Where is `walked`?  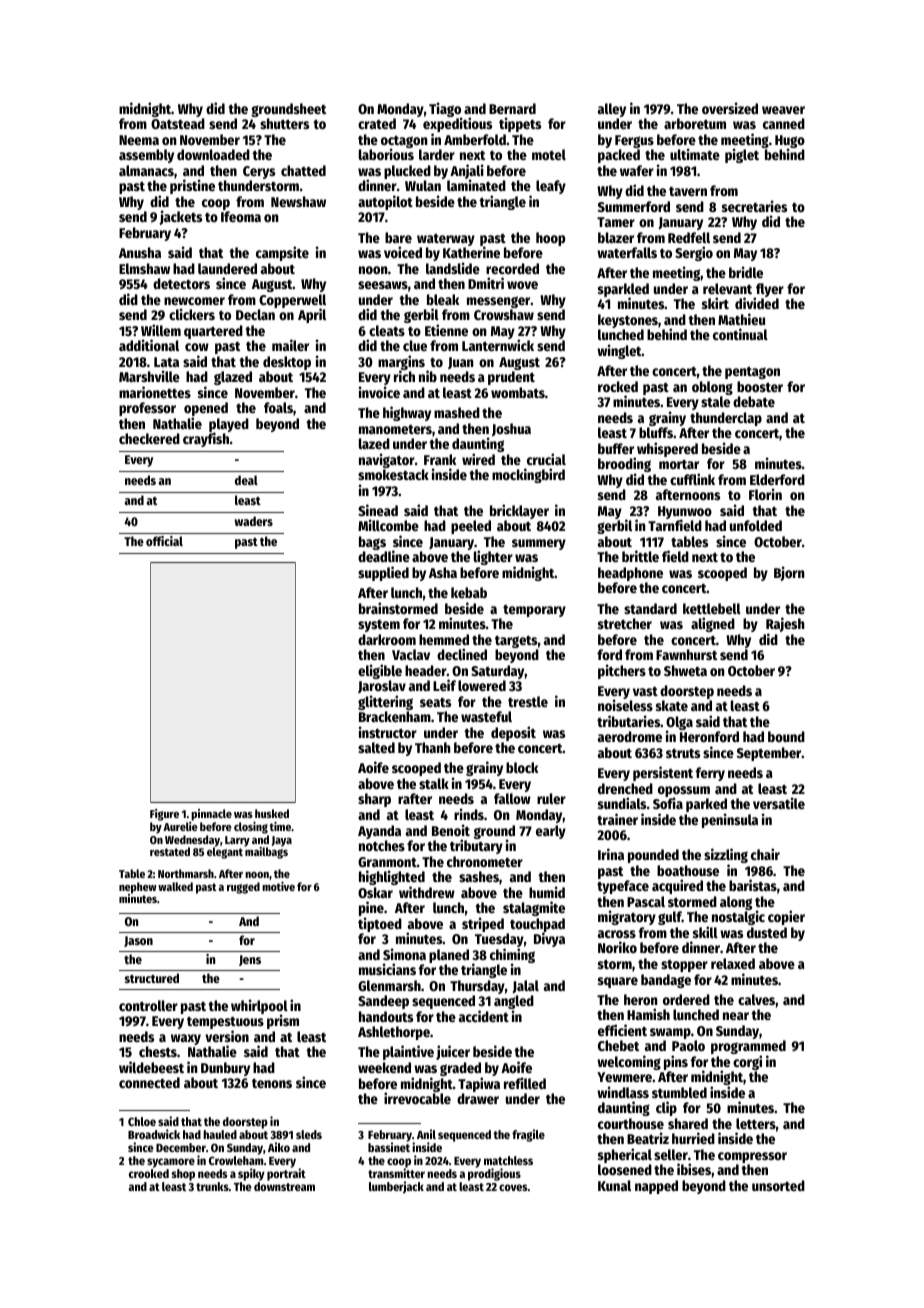
walked is located at coordinates (175, 886).
